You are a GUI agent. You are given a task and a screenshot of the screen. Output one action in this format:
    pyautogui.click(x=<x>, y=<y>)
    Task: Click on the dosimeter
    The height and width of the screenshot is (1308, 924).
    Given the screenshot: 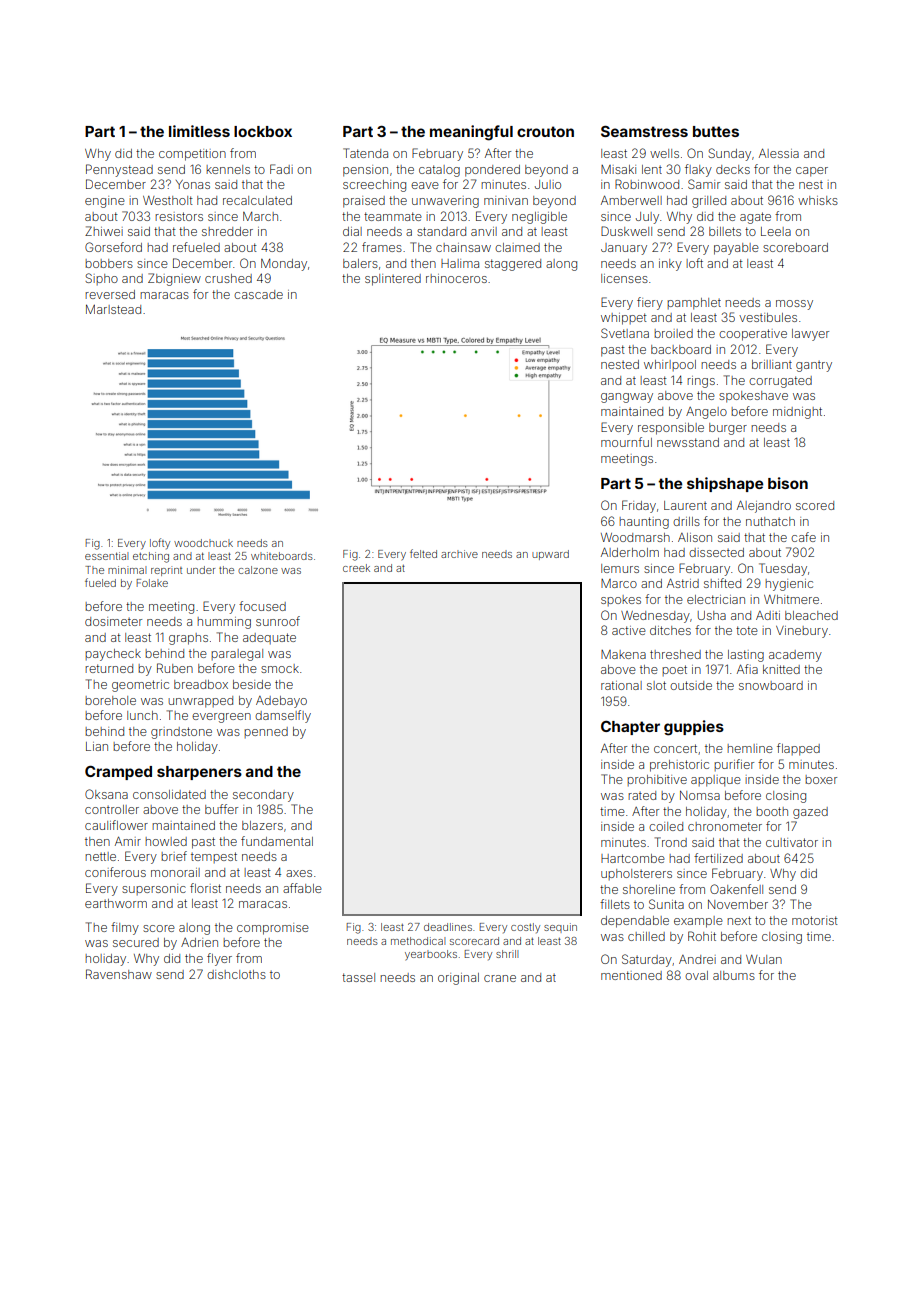 What is the action you would take?
    pyautogui.click(x=113, y=621)
